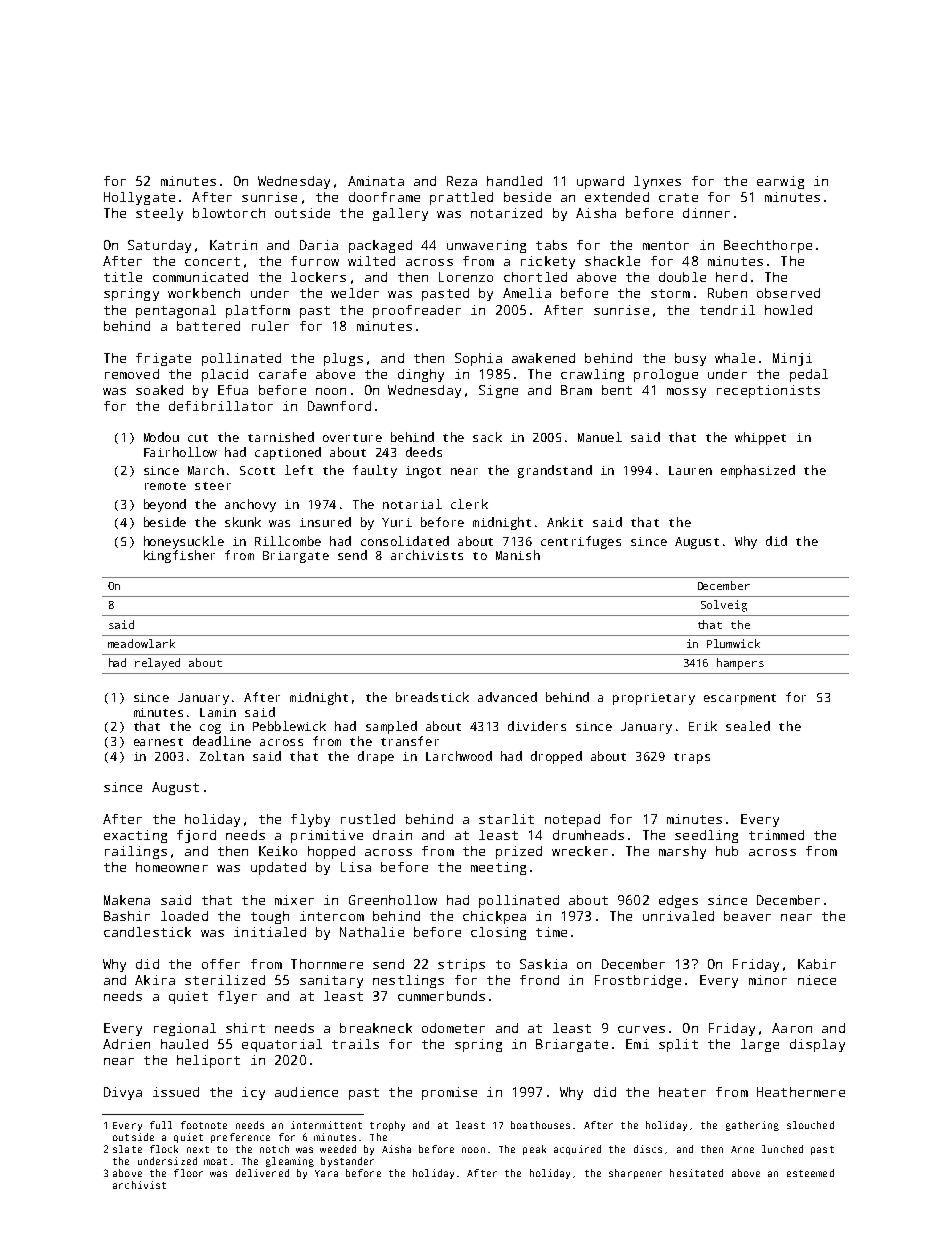  I want to click on Lauren, so click(690, 470).
